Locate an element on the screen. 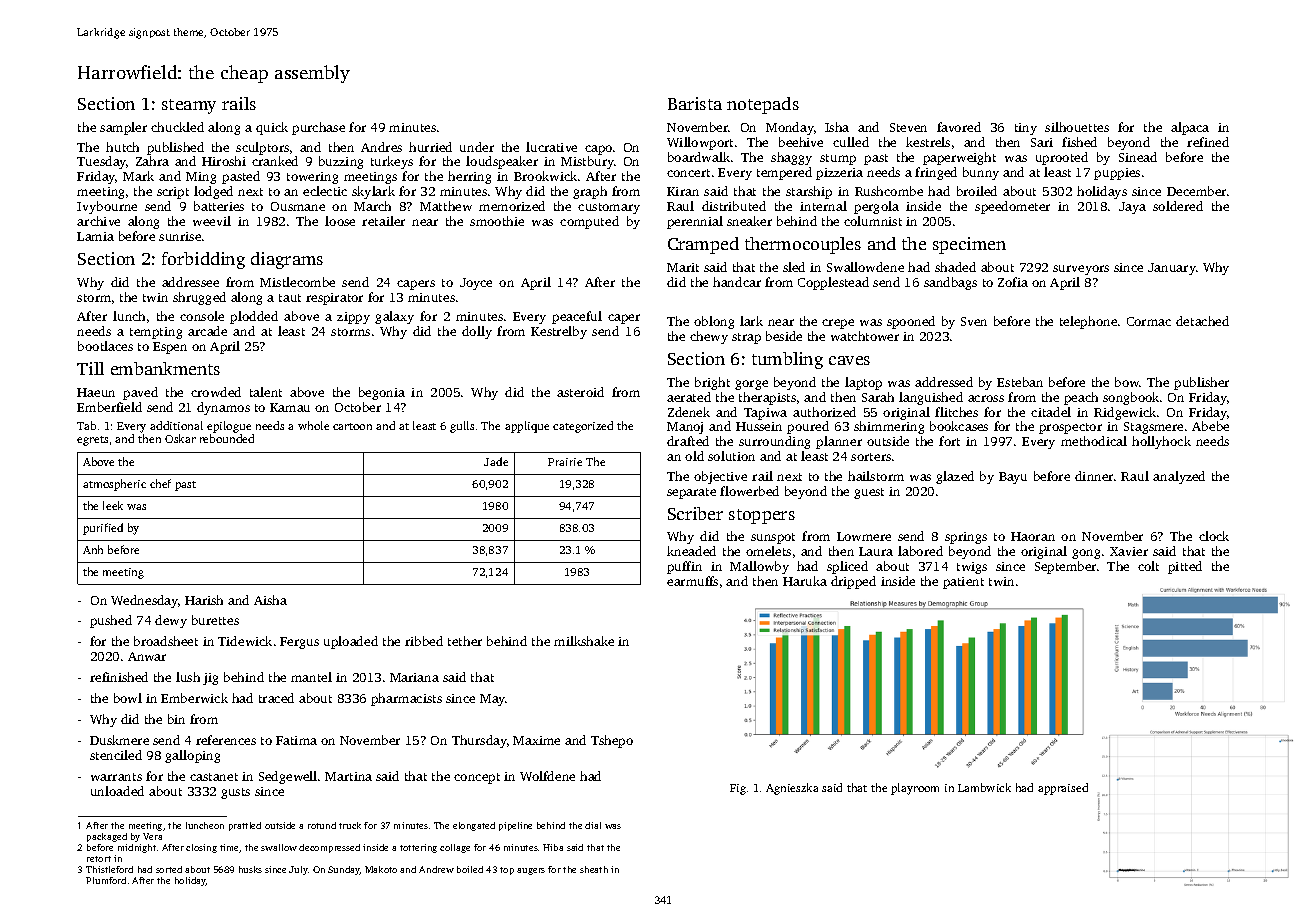 The height and width of the screenshot is (924, 1308). puffin is located at coordinates (684, 567).
